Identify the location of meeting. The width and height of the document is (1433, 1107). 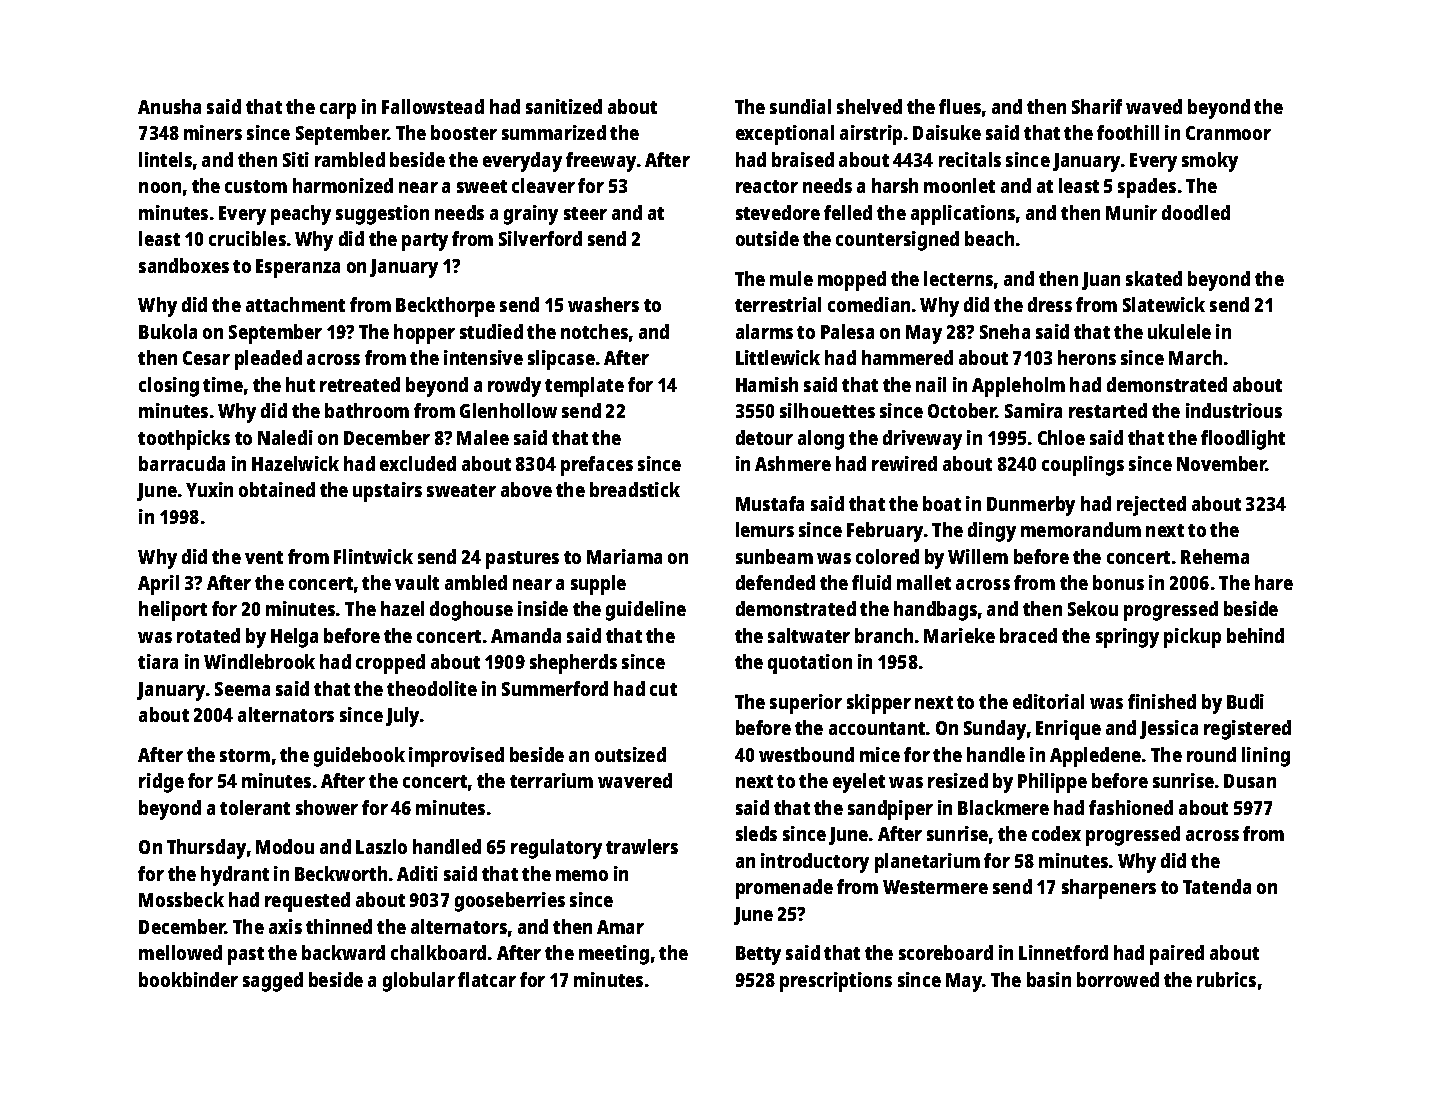
(614, 955).
